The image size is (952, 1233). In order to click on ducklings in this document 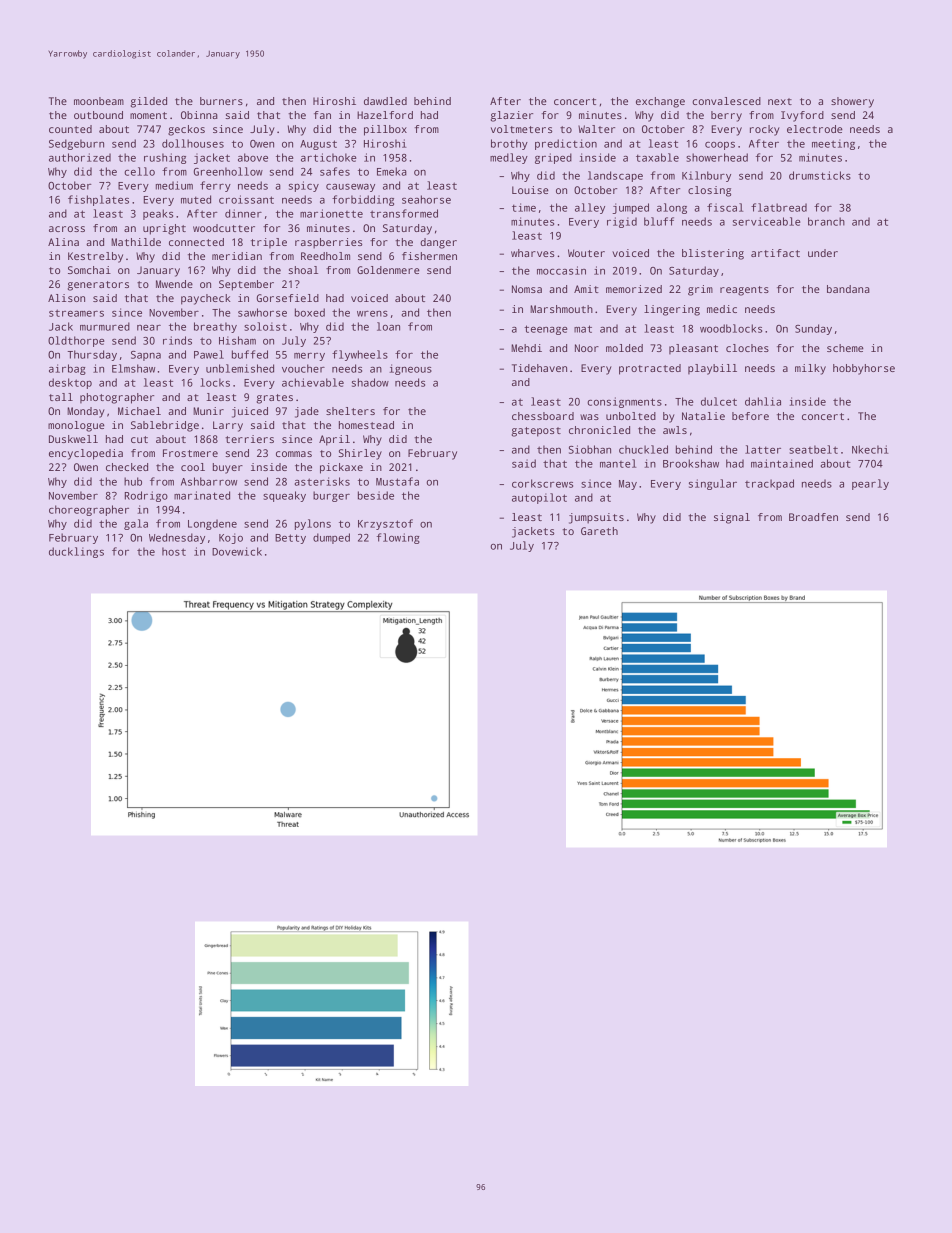, I will do `click(76, 552)`.
